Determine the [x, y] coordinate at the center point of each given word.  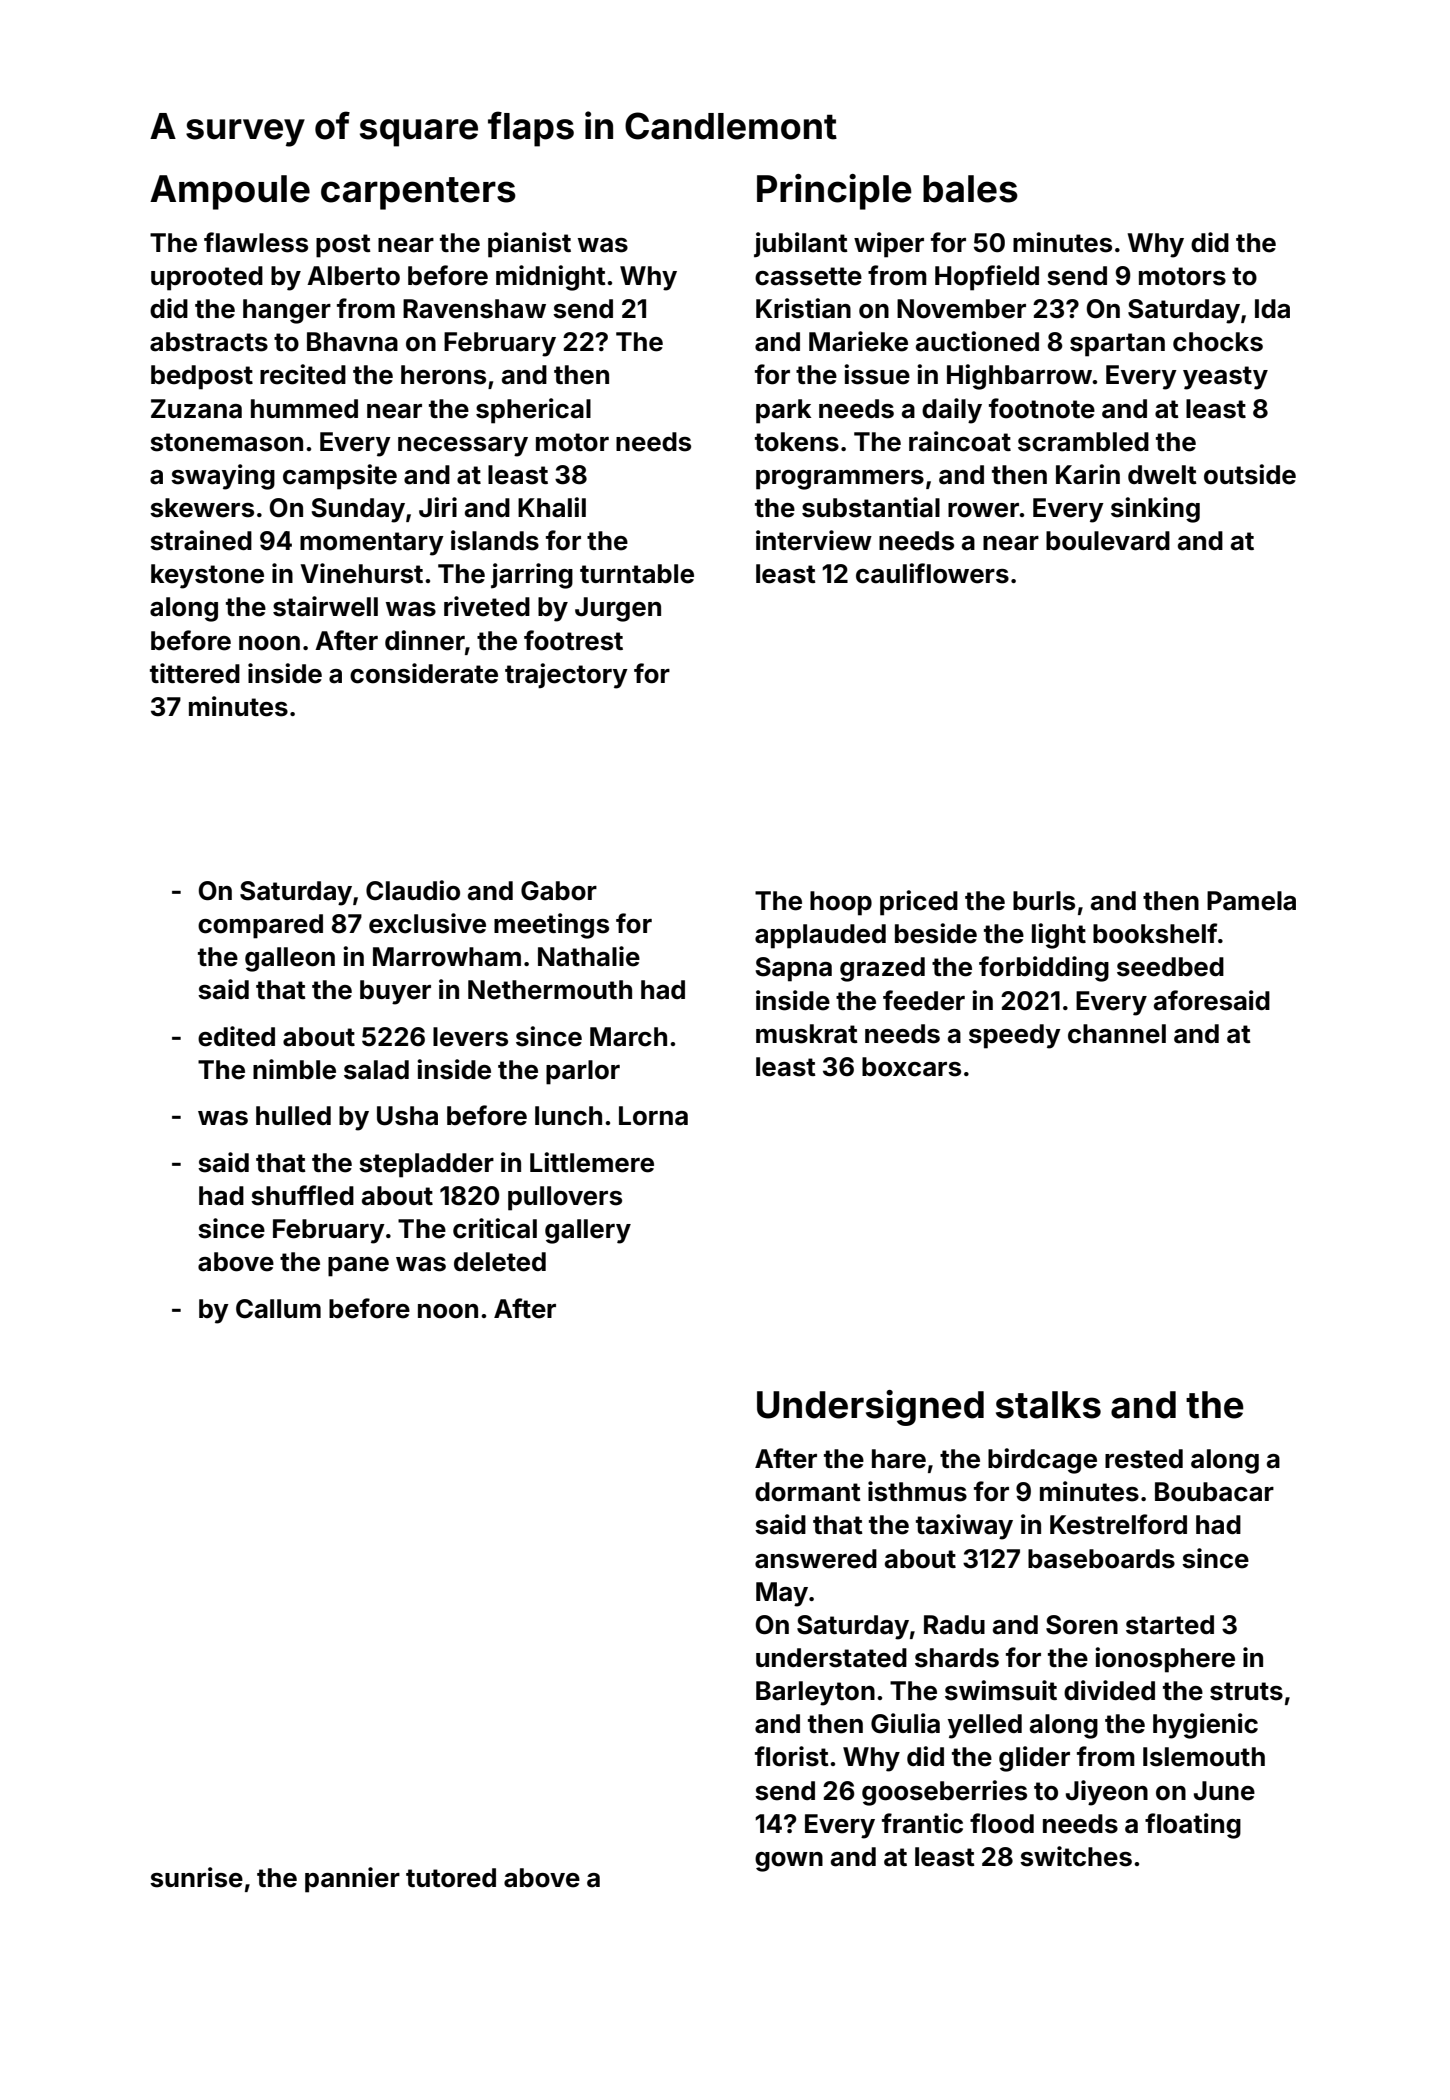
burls [1044, 901]
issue [877, 374]
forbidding [1044, 969]
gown [789, 1862]
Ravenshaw [474, 309]
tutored [451, 1878]
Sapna [793, 969]
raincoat [960, 441]
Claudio [413, 890]
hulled [293, 1116]
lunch [568, 1116]
